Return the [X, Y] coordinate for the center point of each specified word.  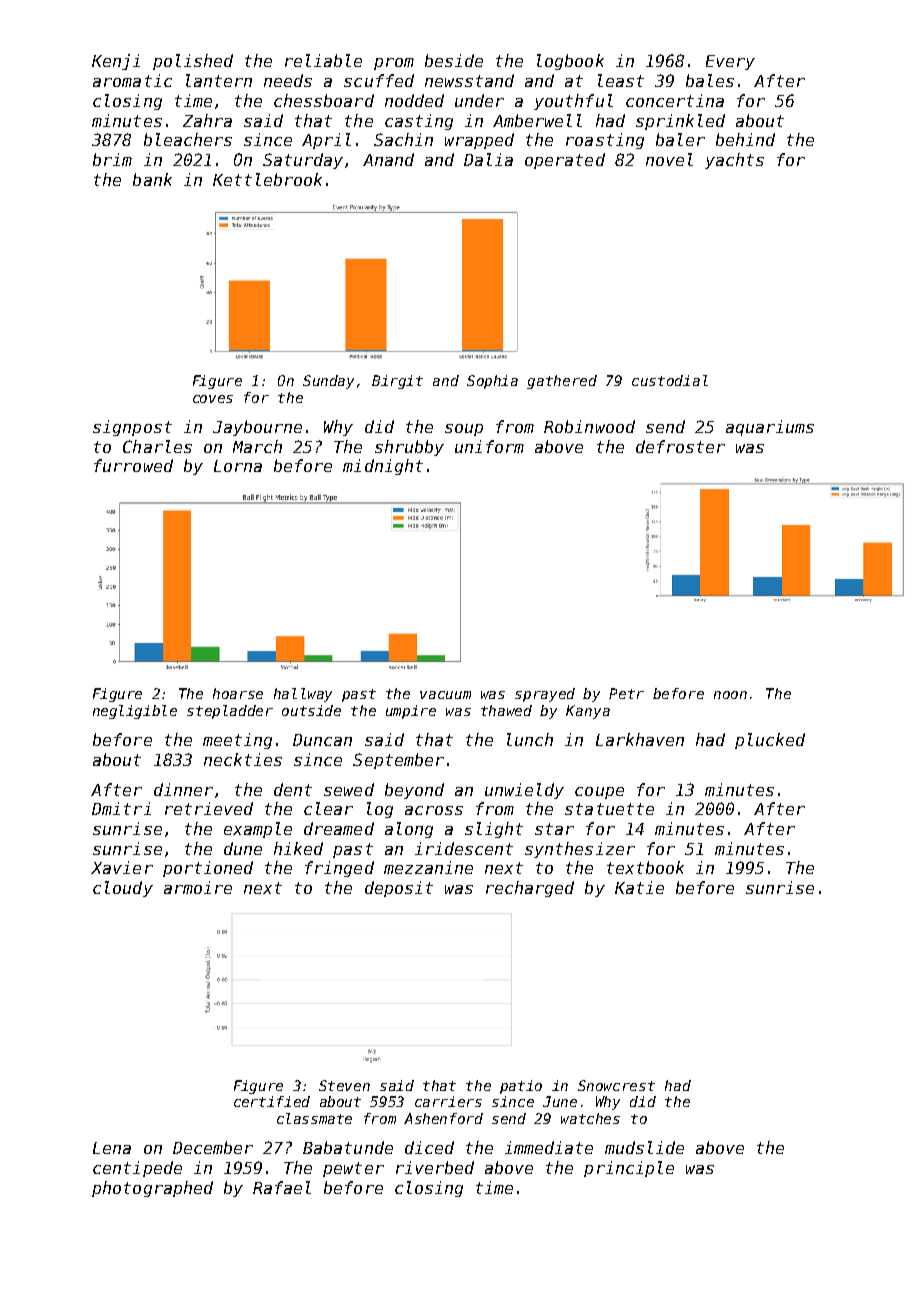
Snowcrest [616, 1085]
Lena [112, 1148]
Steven [344, 1085]
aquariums [770, 428]
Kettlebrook [267, 179]
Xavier [122, 867]
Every [730, 62]
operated [565, 161]
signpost [132, 428]
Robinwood [589, 426]
